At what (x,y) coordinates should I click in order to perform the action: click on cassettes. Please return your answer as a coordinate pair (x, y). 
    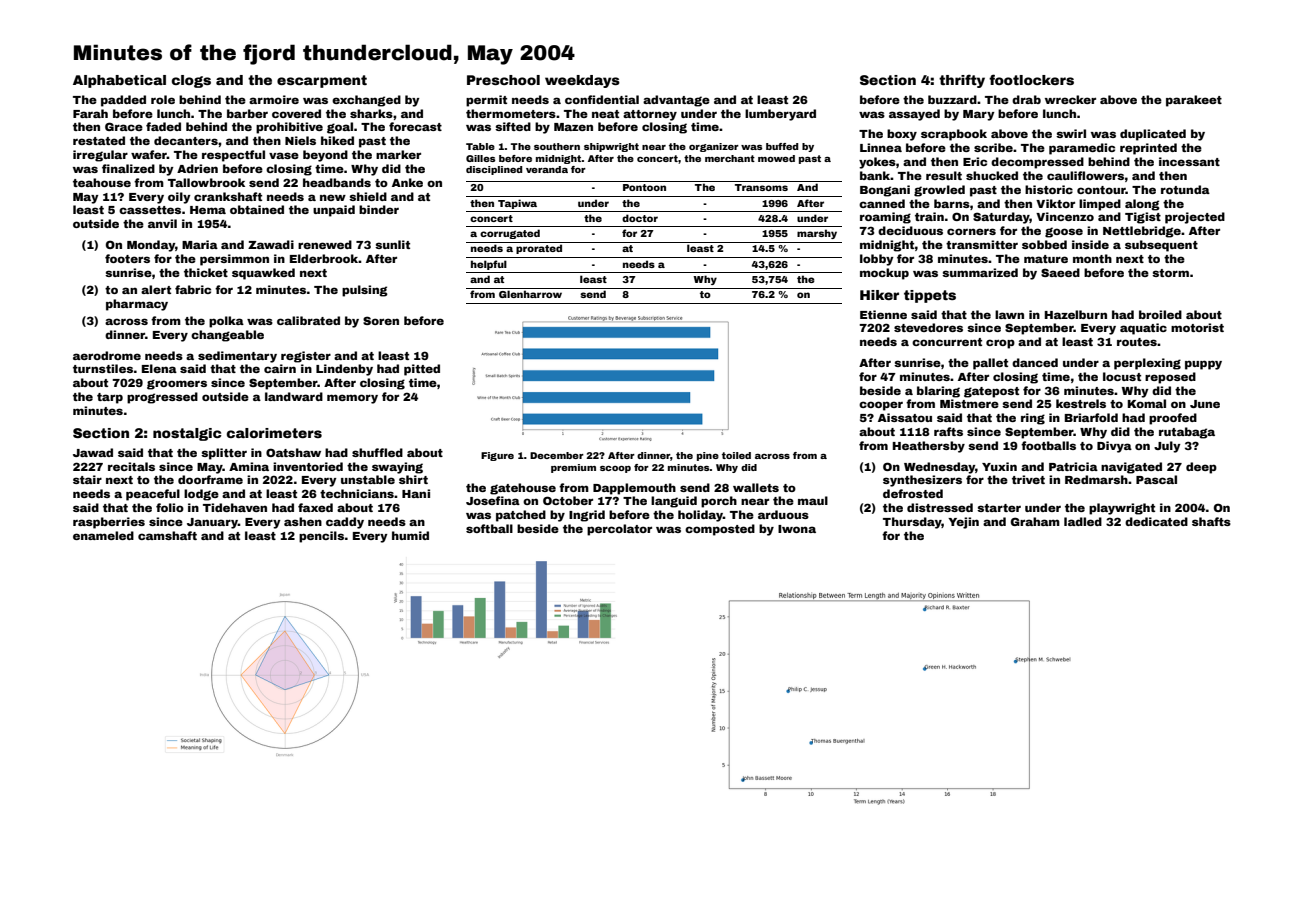
    Looking at the image, I should click on (150, 210).
